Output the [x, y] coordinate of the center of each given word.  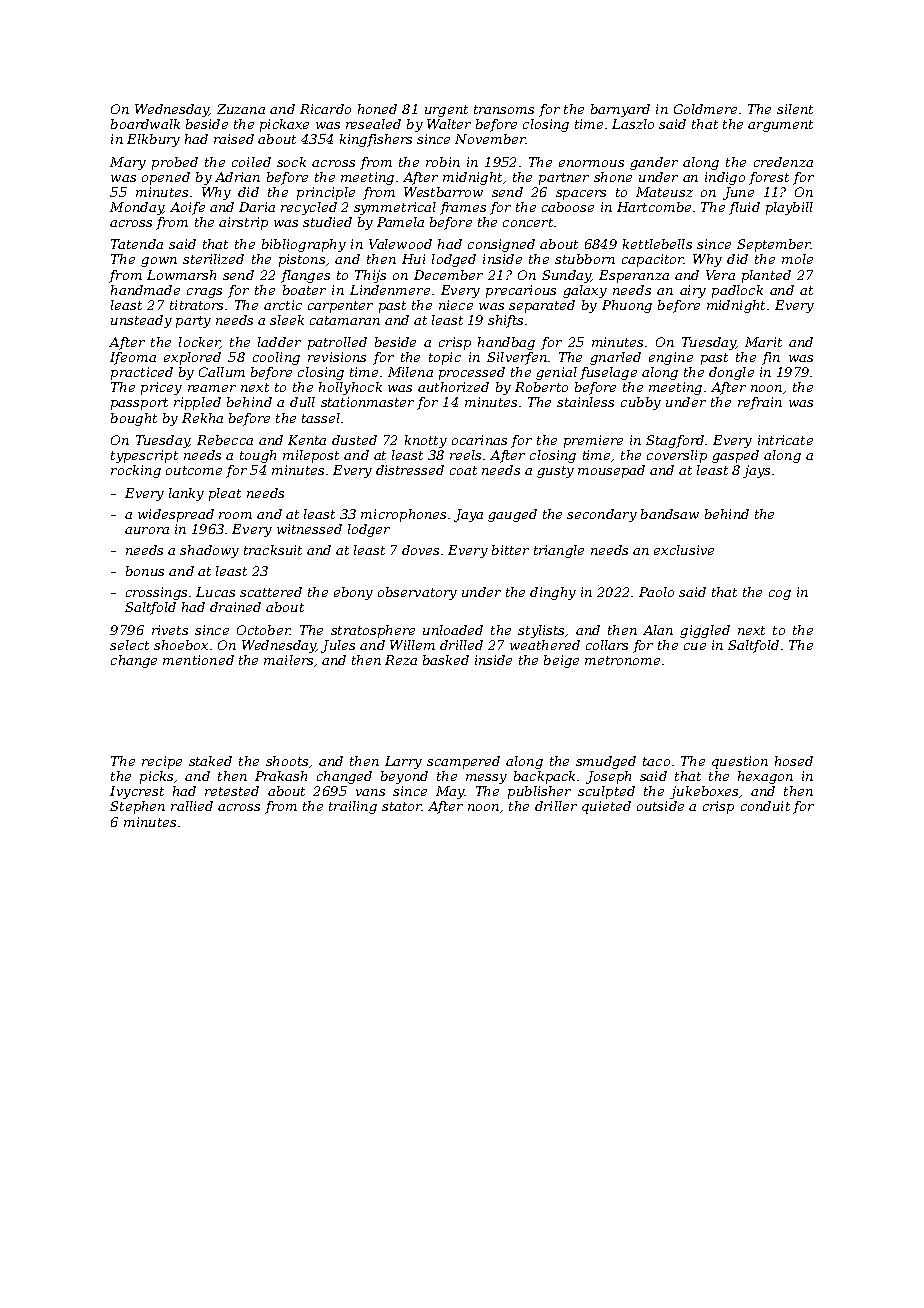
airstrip [243, 223]
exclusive [684, 550]
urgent [446, 111]
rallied [192, 806]
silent [795, 109]
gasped [735, 456]
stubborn [585, 259]
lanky [186, 494]
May [450, 792]
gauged [512, 515]
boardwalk [145, 124]
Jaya [468, 515]
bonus [145, 571]
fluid [744, 208]
